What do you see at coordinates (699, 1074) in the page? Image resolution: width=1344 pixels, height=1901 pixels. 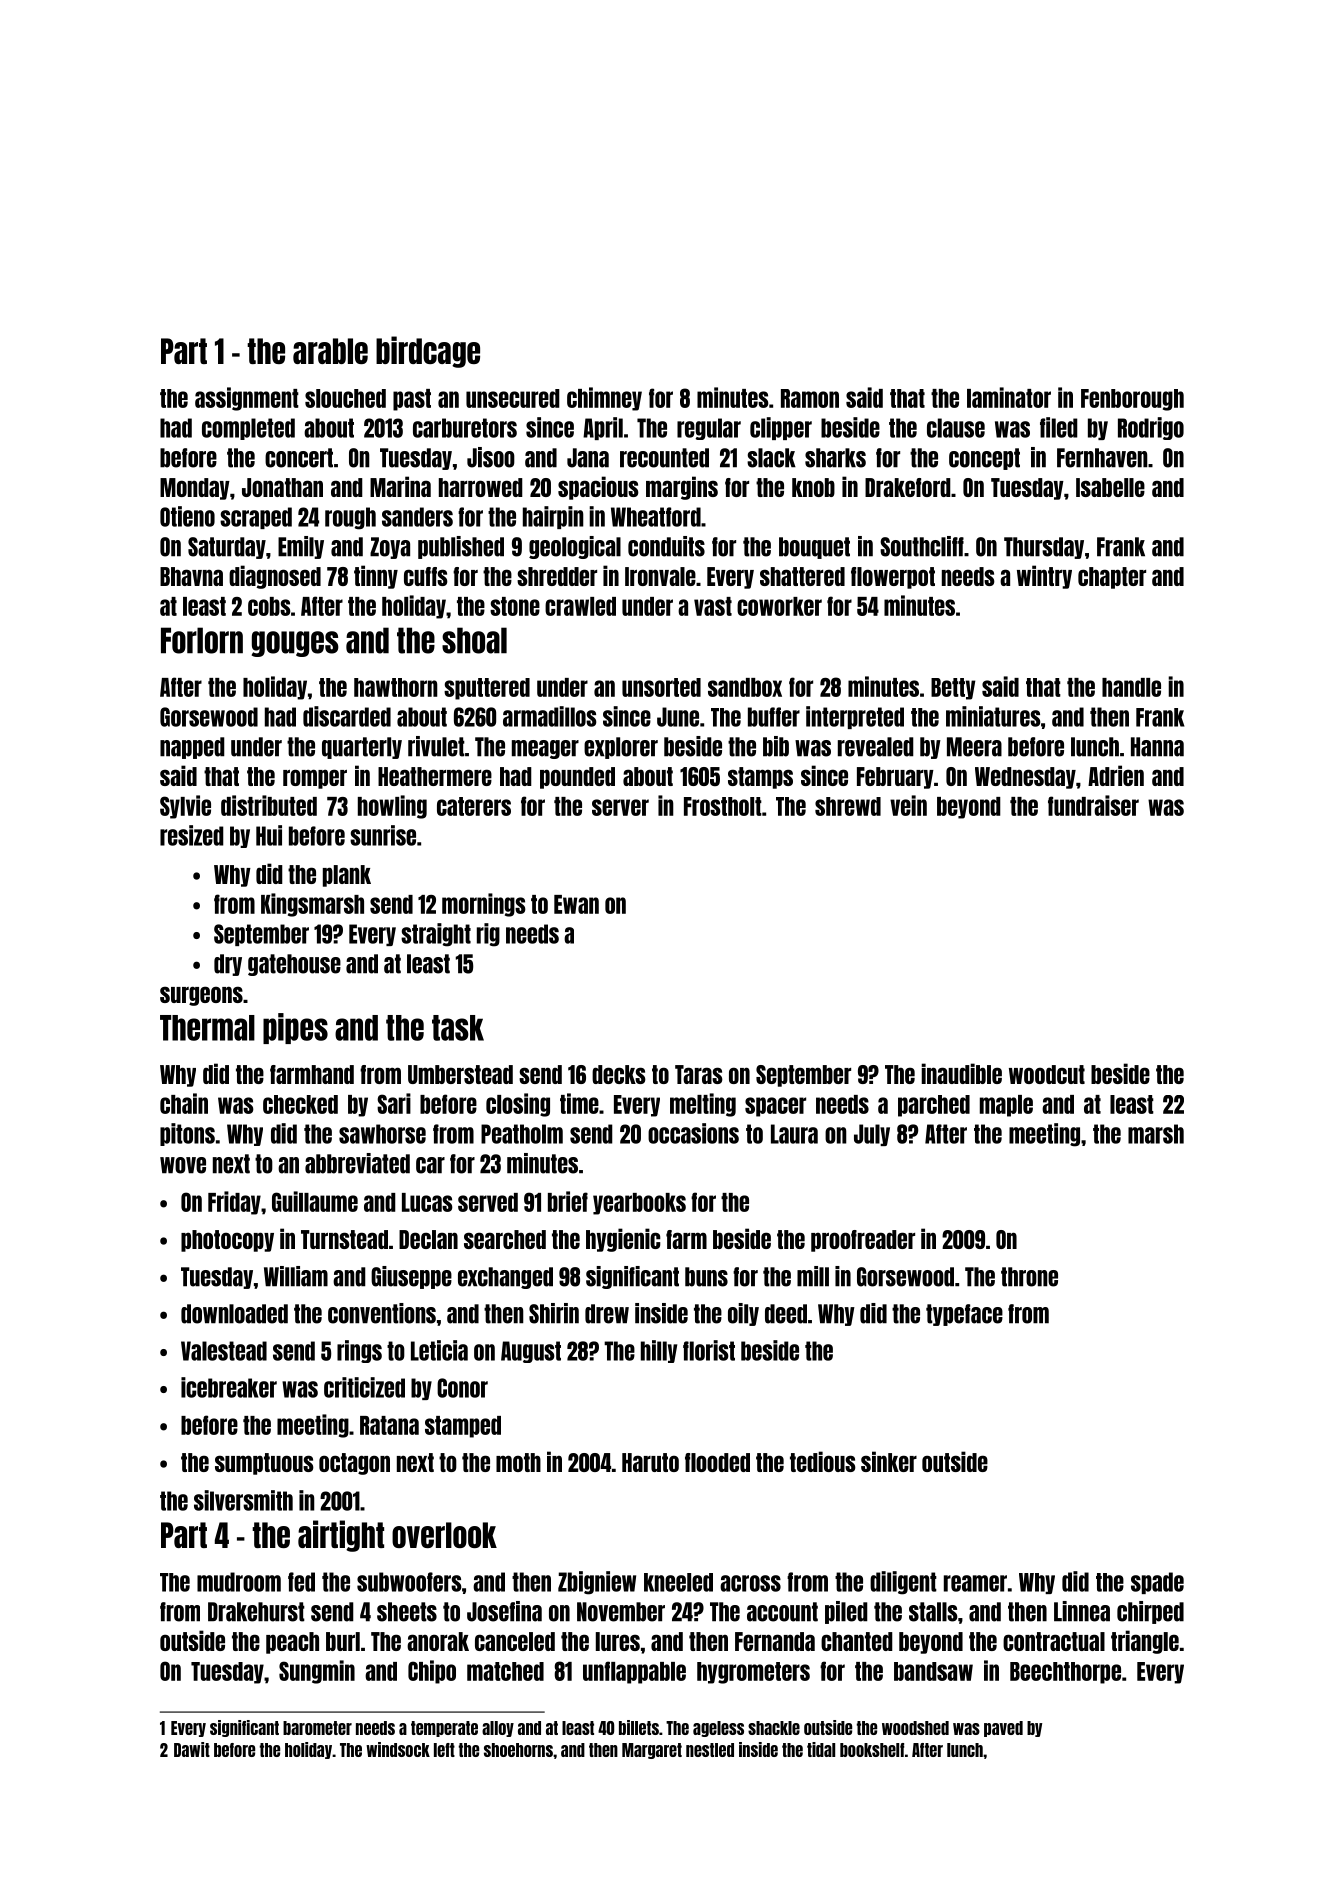 I see `Taras` at bounding box center [699, 1074].
